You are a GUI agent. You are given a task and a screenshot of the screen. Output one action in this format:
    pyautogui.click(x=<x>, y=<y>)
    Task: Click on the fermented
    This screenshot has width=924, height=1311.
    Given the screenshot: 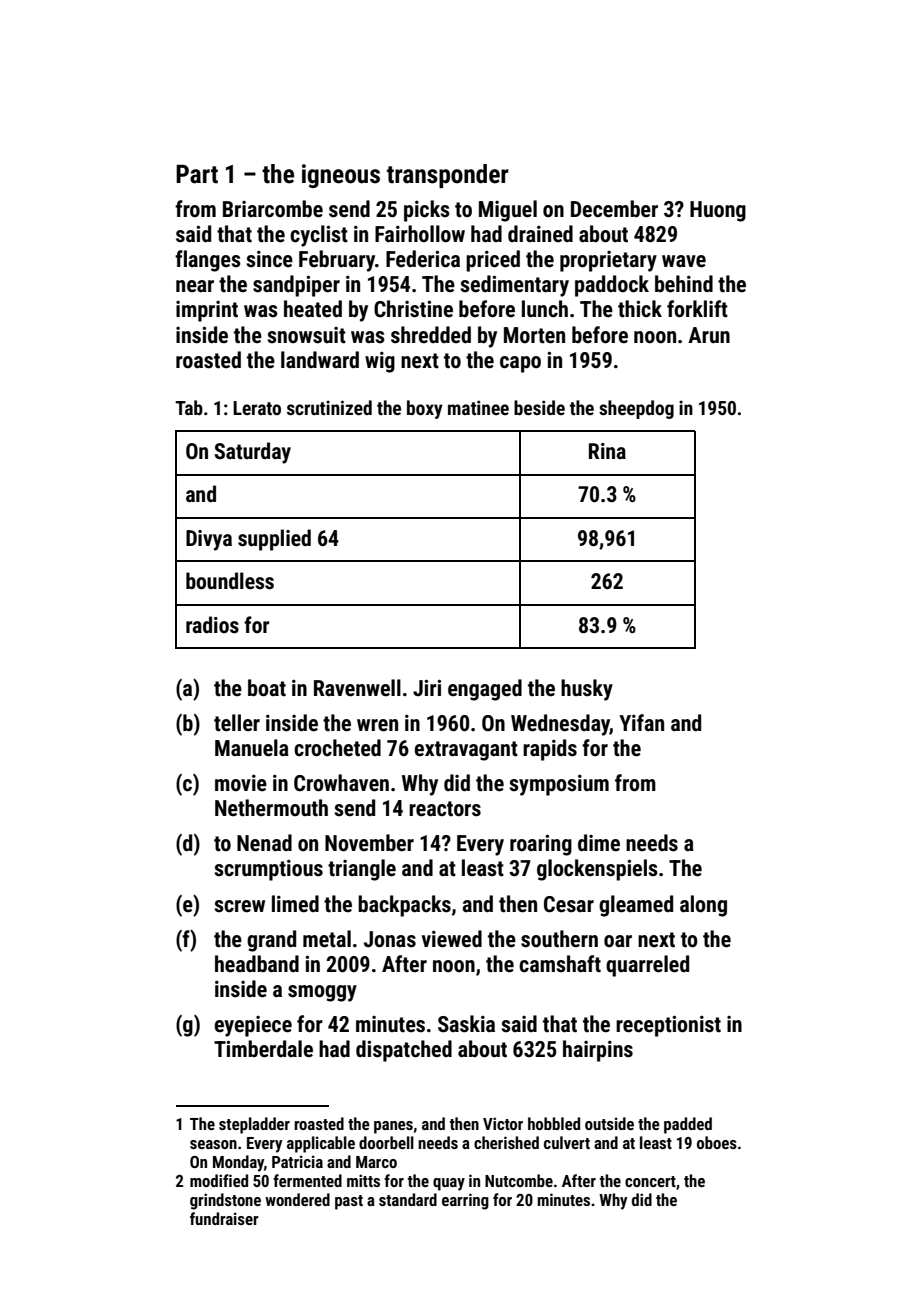 What is the action you would take?
    pyautogui.click(x=307, y=1180)
